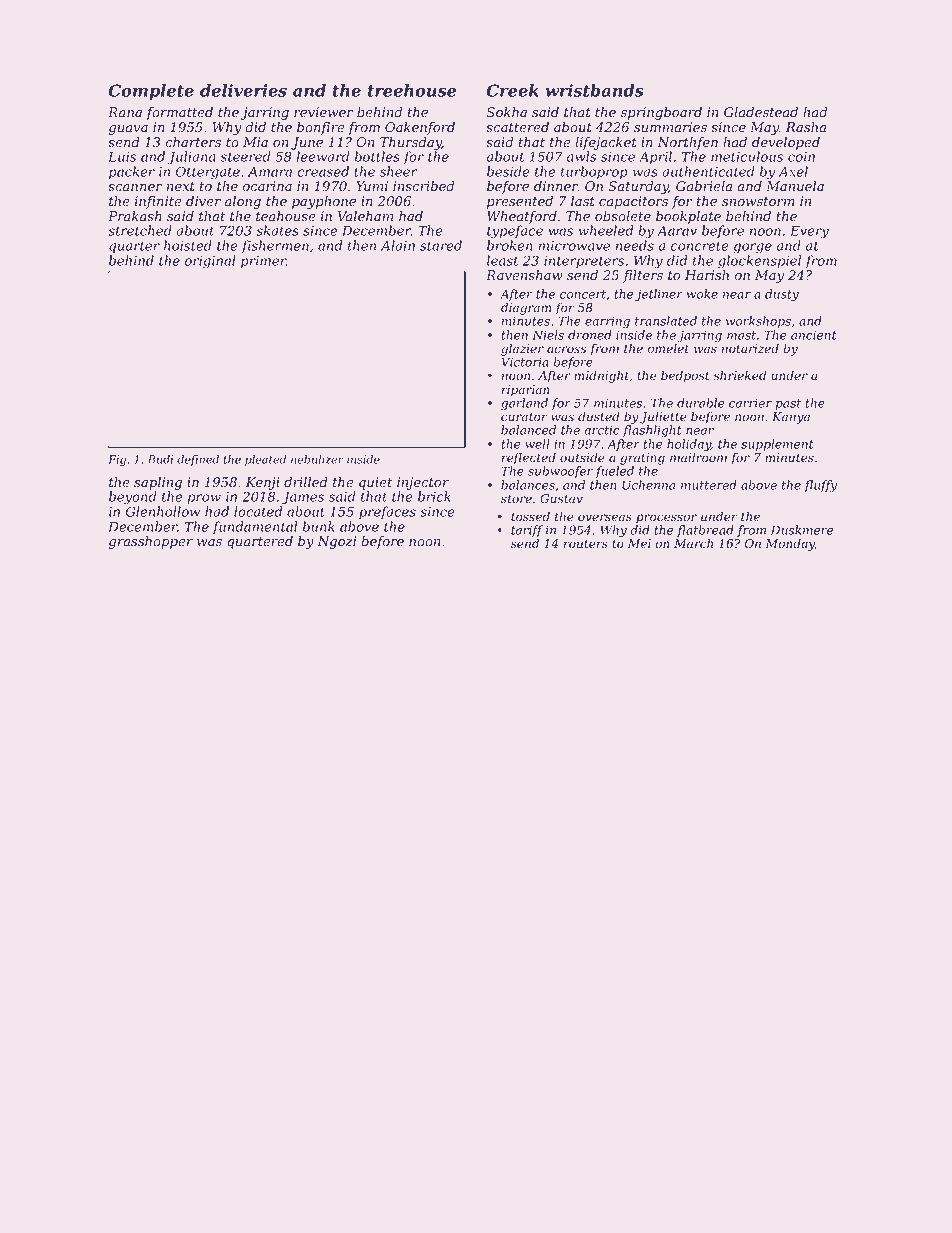 The width and height of the page is (952, 1233). What do you see at coordinates (526, 308) in the page?
I see `diagram` at bounding box center [526, 308].
